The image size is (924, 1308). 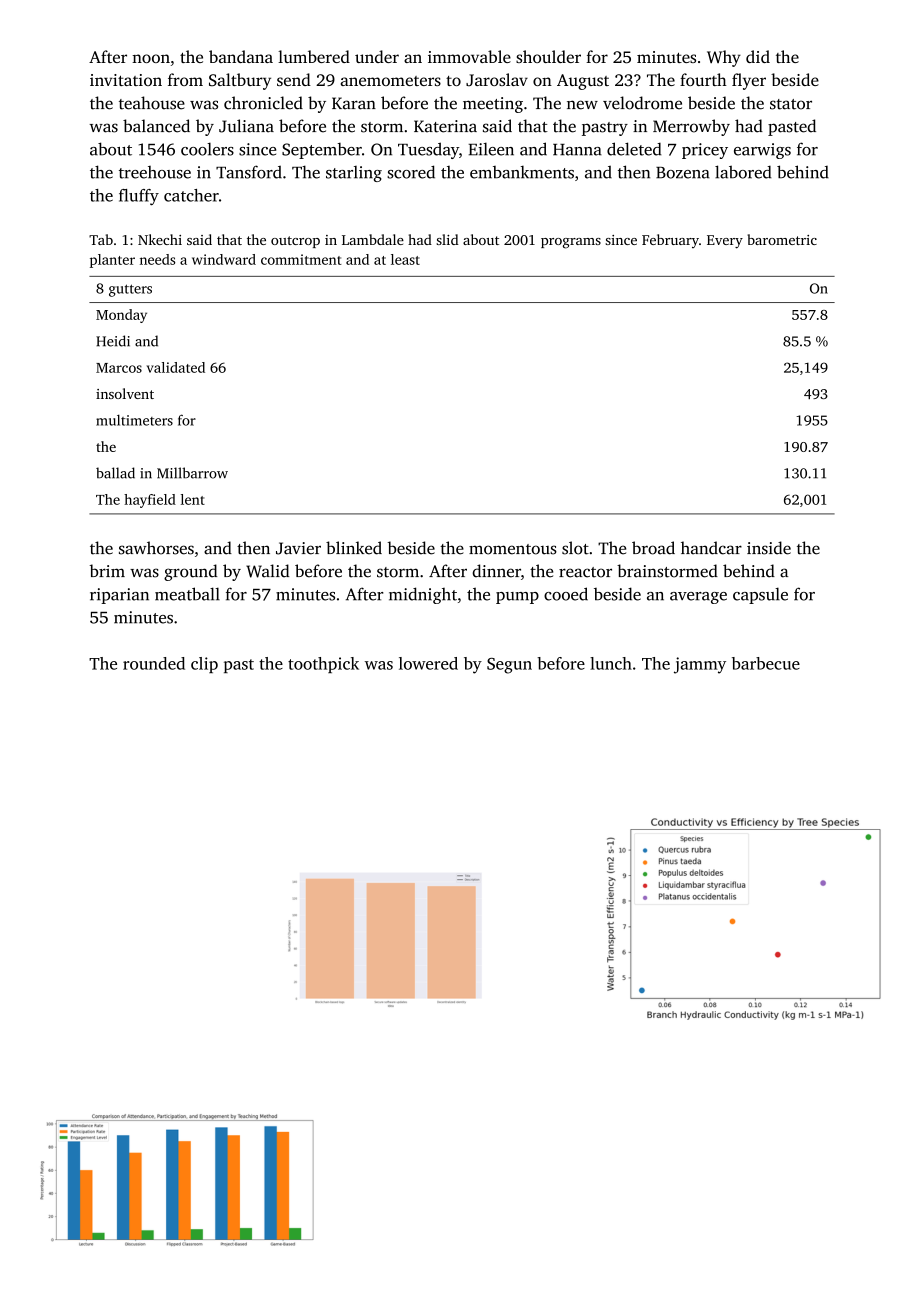 I want to click on sawhorses, so click(x=156, y=548).
